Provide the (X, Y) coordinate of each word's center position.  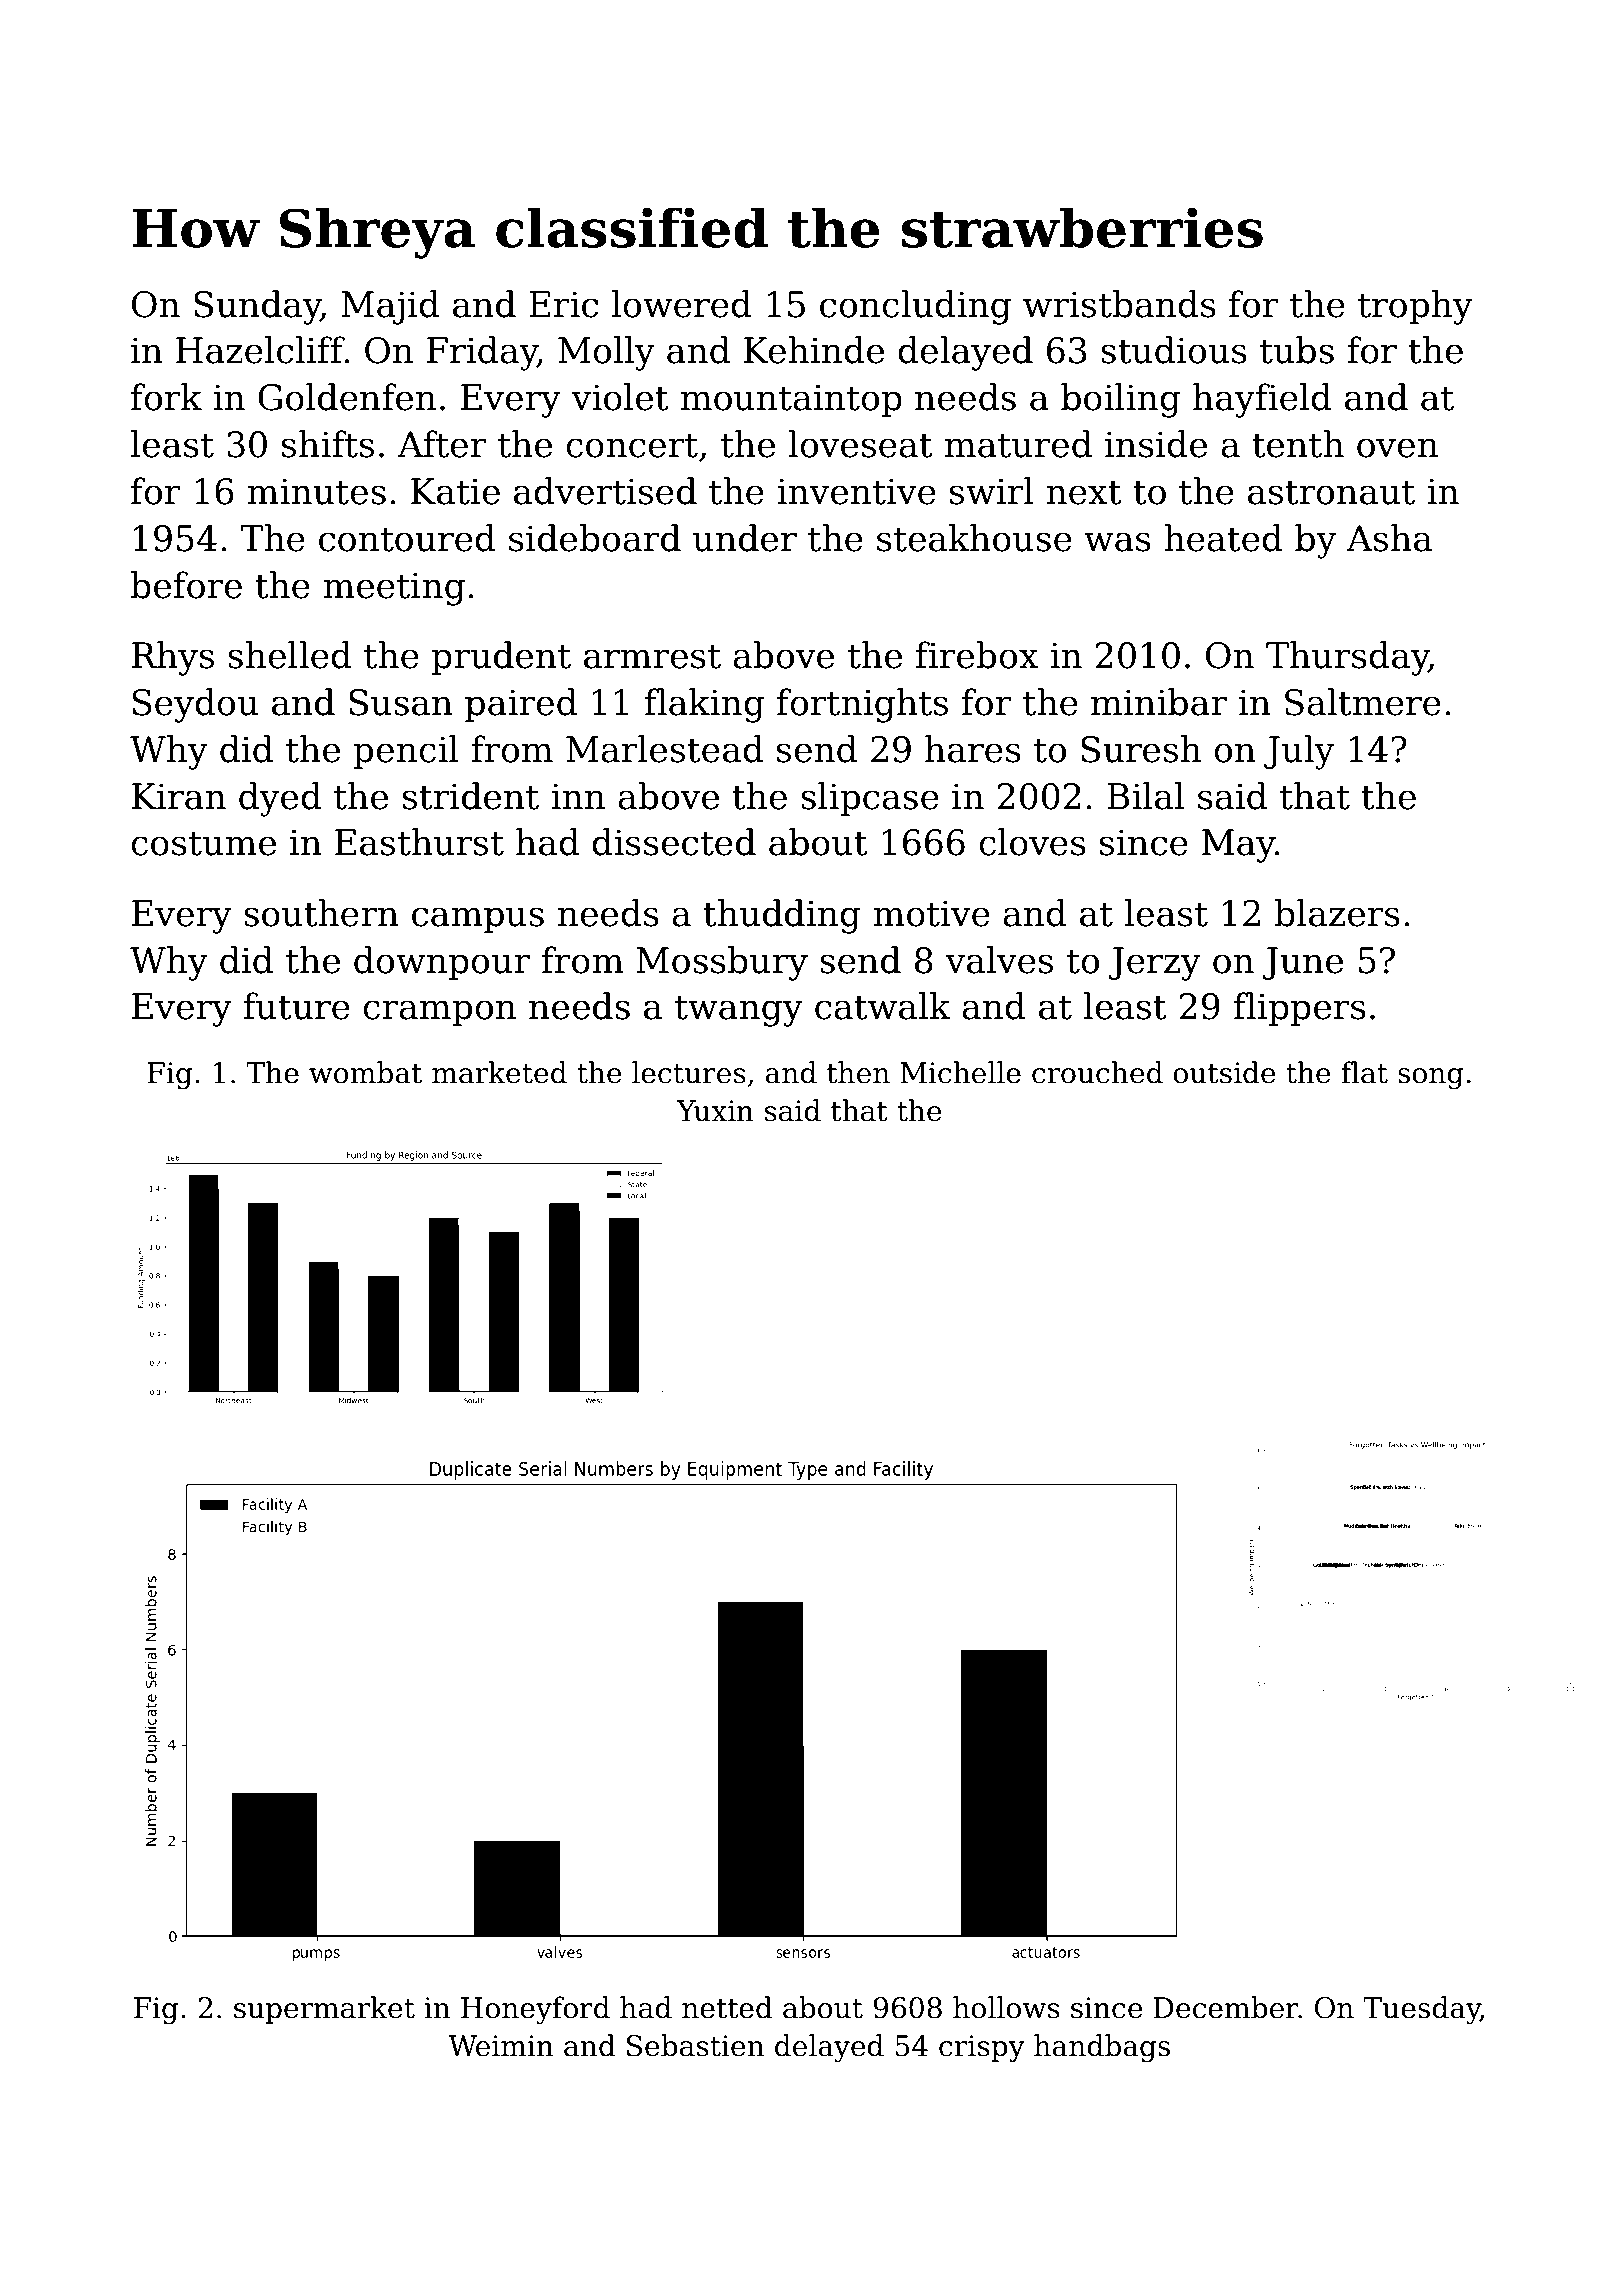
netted (727, 2007)
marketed (499, 1072)
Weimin (501, 2046)
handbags (1102, 2048)
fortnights (862, 705)
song (1431, 1078)
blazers (1337, 913)
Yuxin (715, 1111)
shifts (328, 444)
